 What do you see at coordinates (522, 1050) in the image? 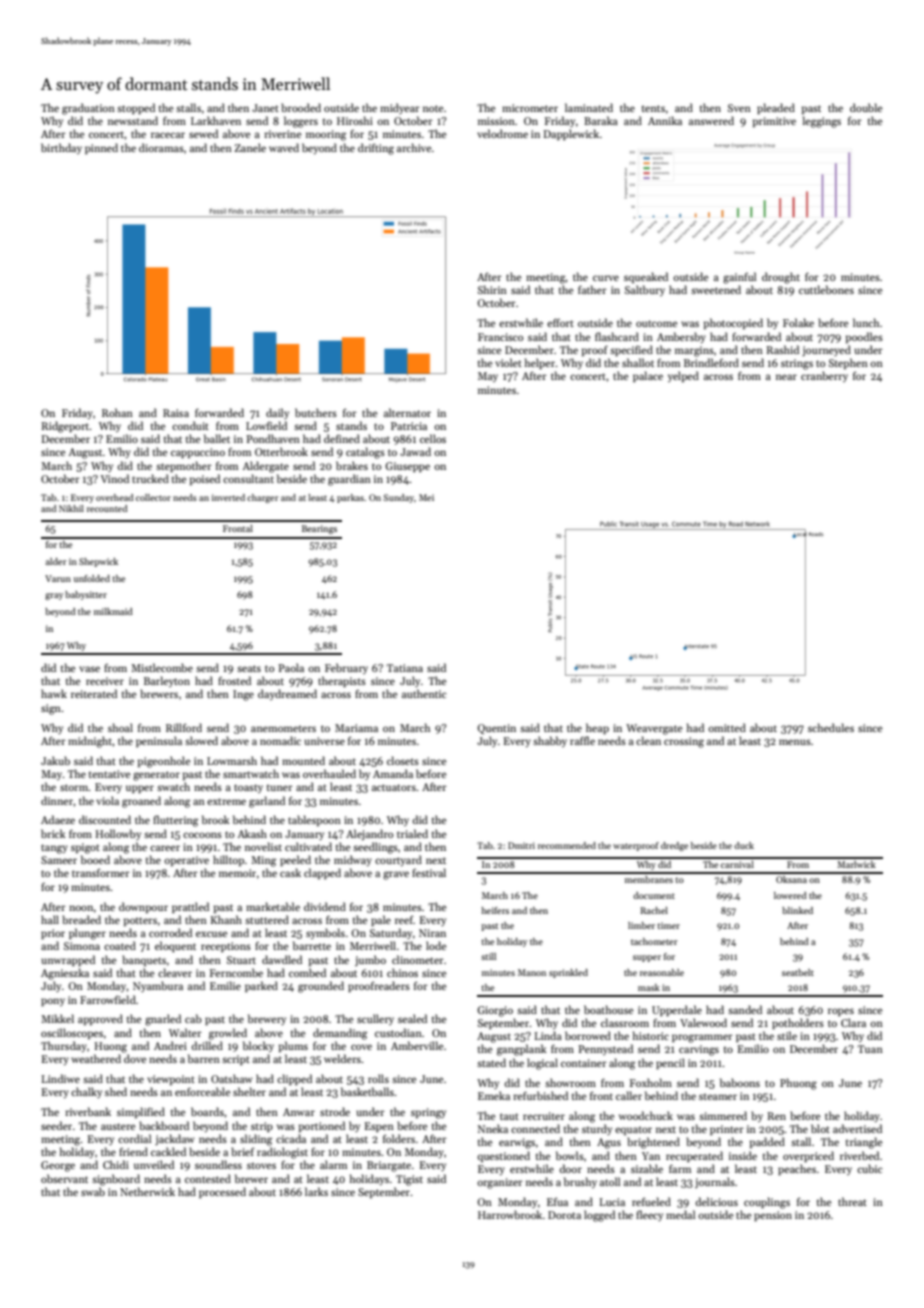
I see `gangplank` at bounding box center [522, 1050].
